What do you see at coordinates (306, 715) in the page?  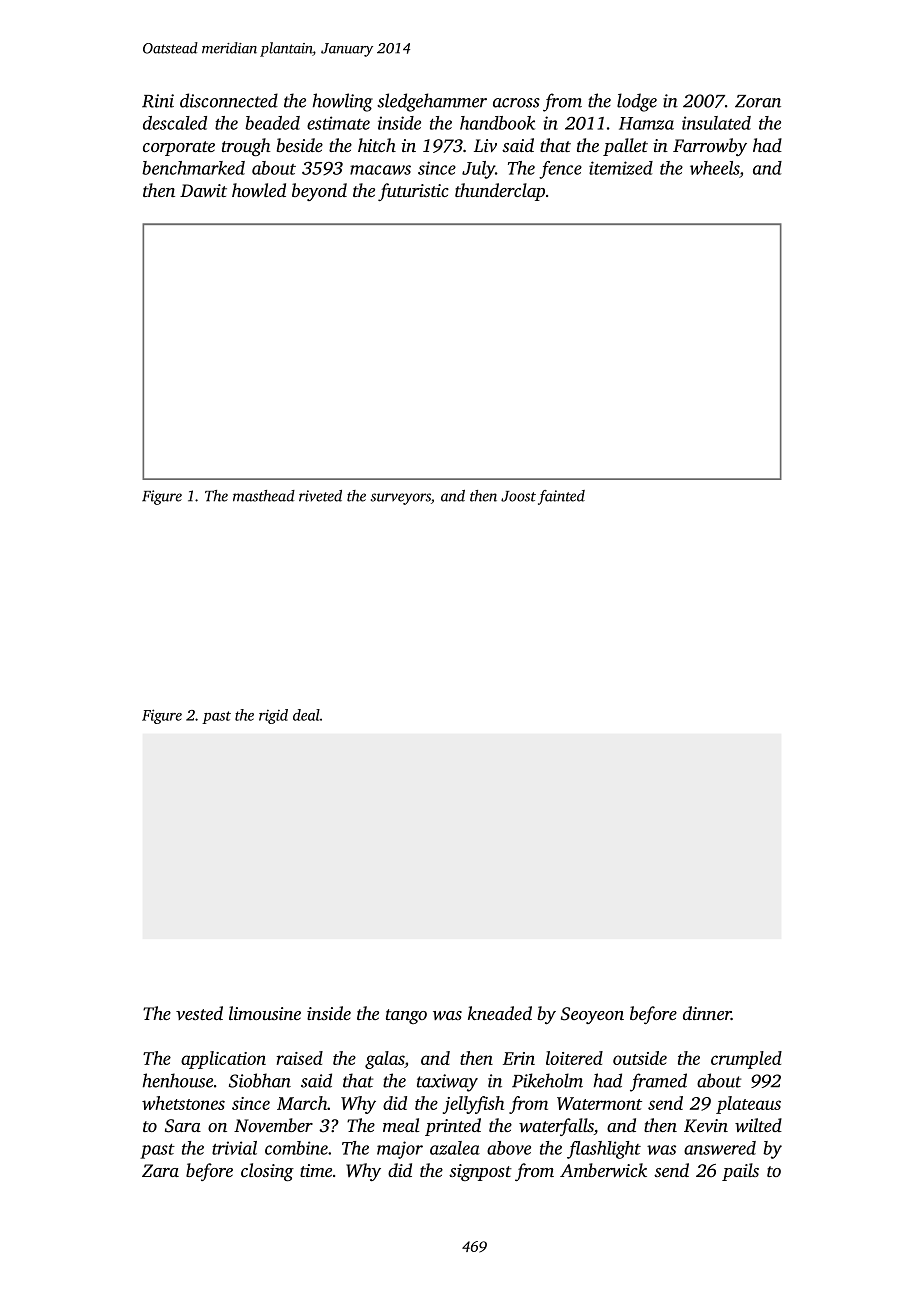 I see `deal` at bounding box center [306, 715].
